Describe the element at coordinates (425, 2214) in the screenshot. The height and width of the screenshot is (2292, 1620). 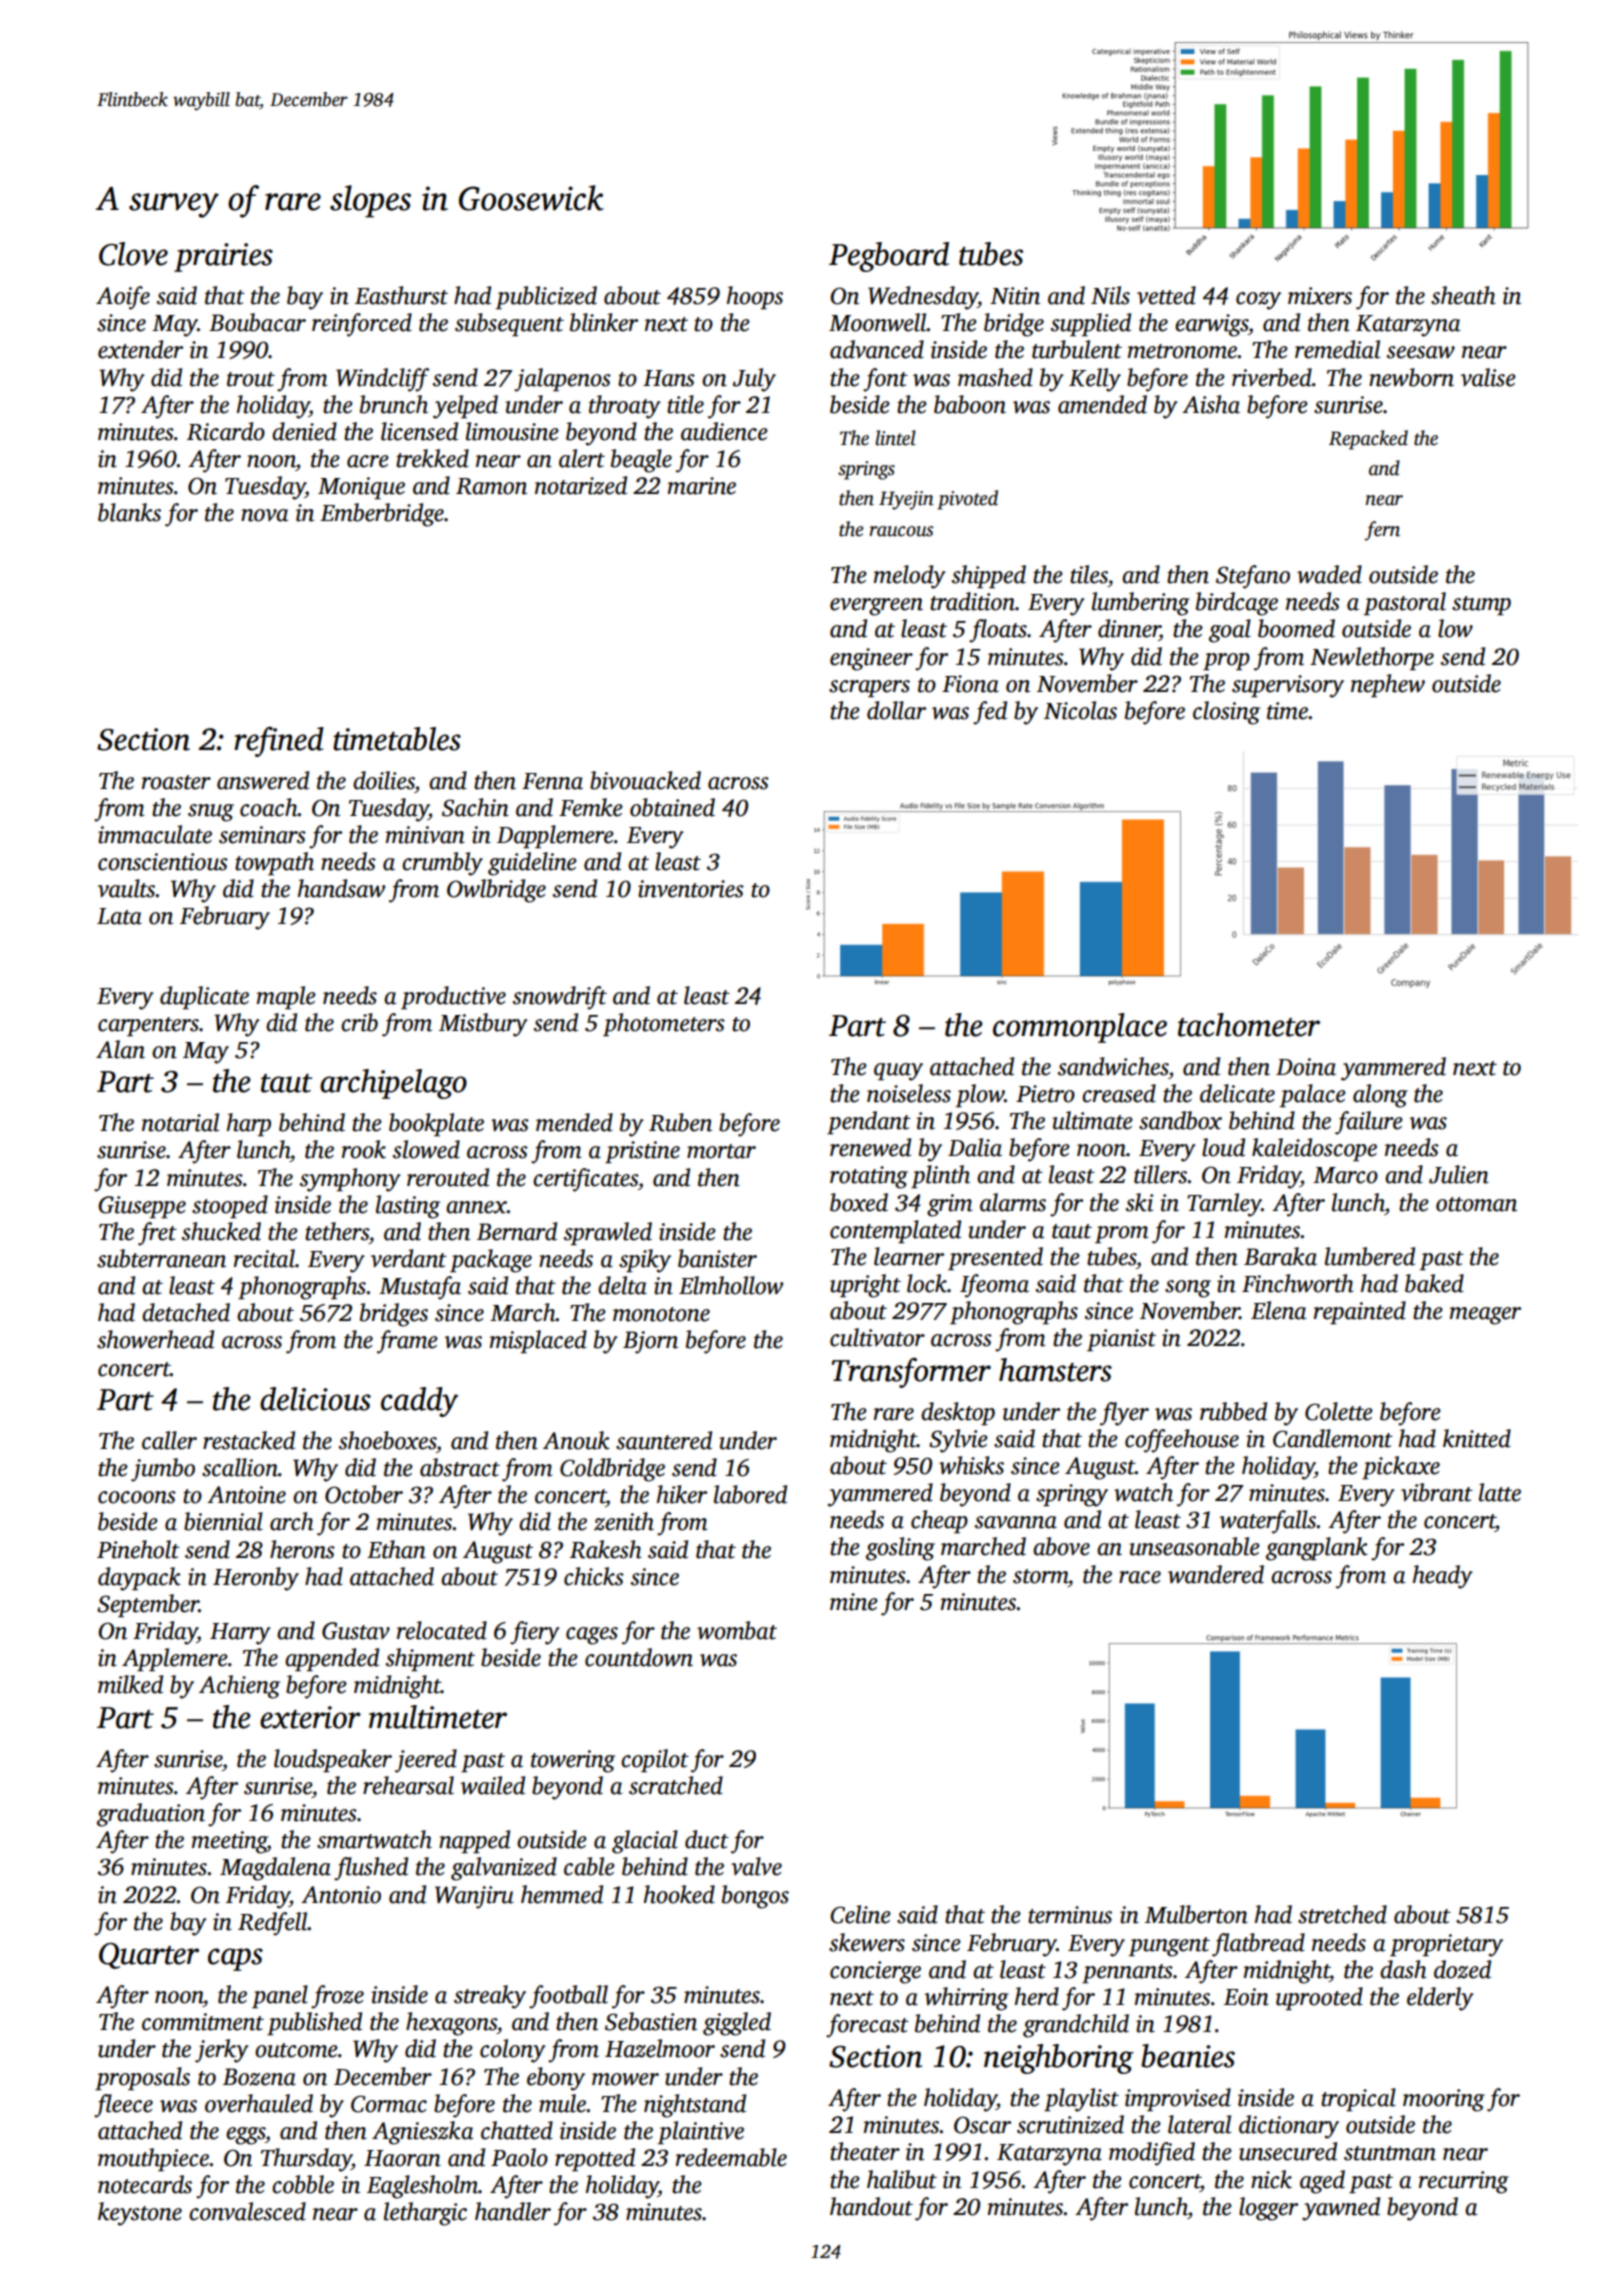
I see `lethargic` at that location.
